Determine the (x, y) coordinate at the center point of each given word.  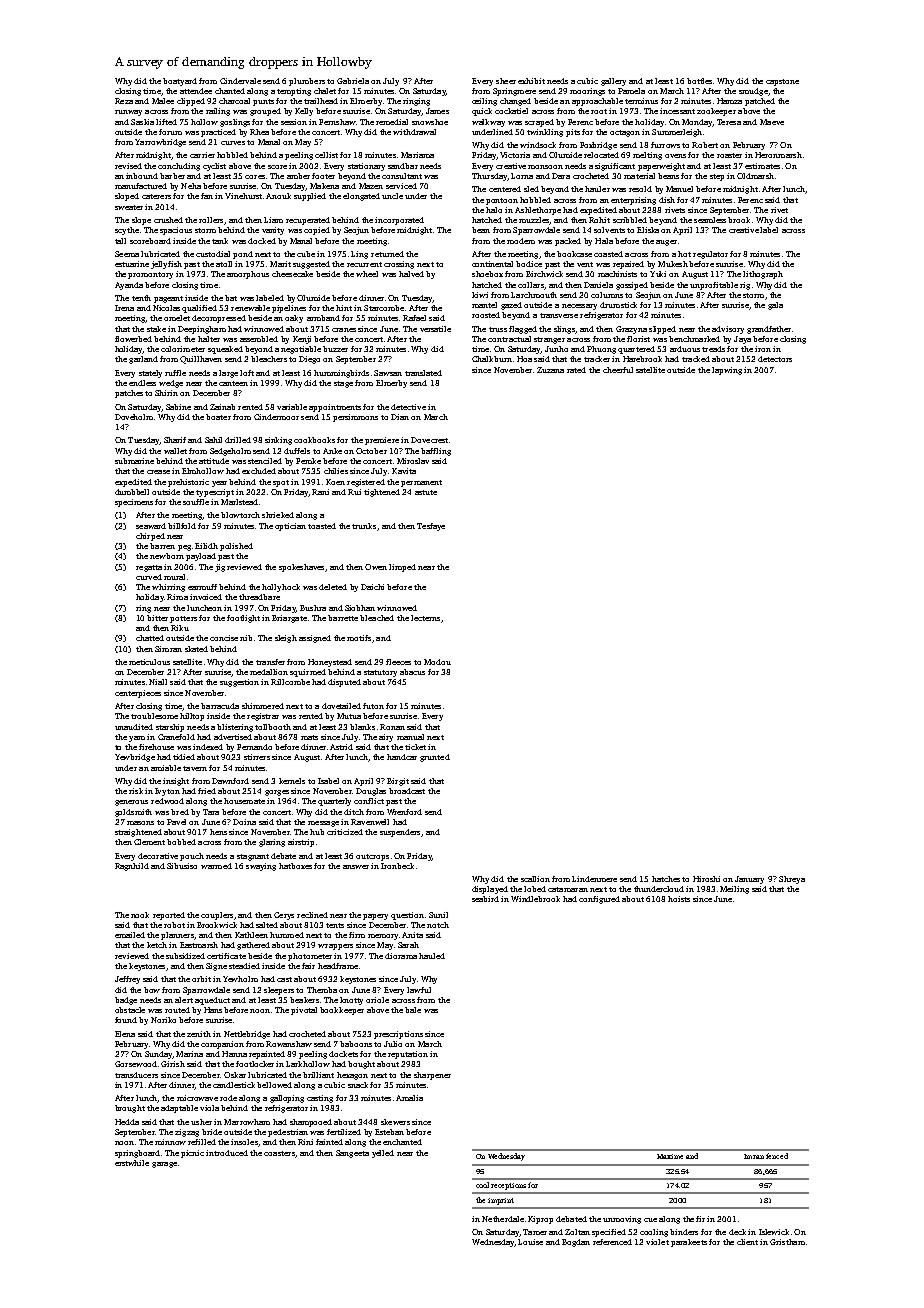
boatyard (180, 82)
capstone (782, 82)
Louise (530, 1242)
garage (164, 1165)
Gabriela (353, 81)
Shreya (792, 880)
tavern (195, 768)
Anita (412, 935)
